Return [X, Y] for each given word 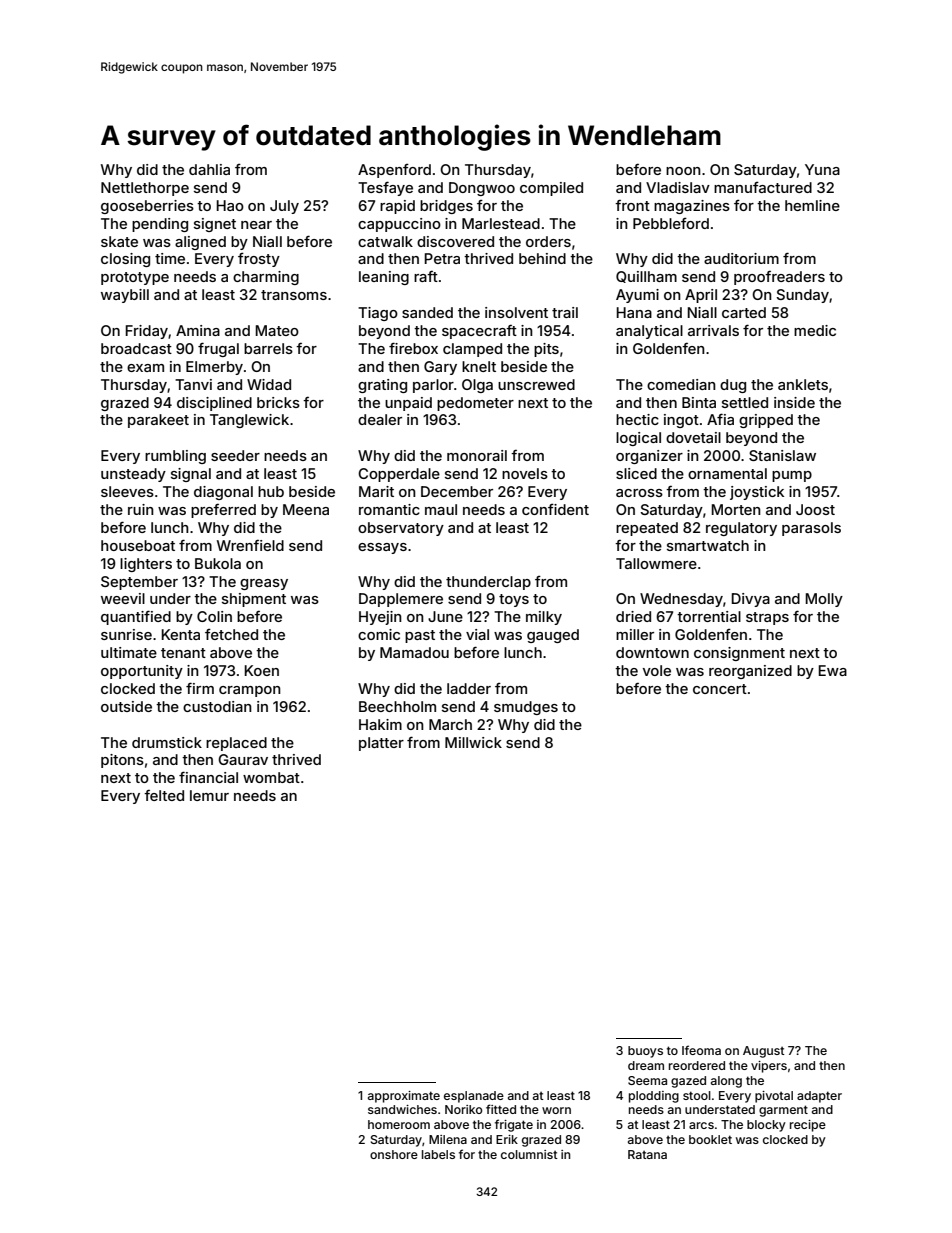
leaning [384, 278]
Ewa [833, 670]
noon [683, 171]
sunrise [126, 634]
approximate [404, 1097]
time [170, 258]
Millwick [473, 742]
